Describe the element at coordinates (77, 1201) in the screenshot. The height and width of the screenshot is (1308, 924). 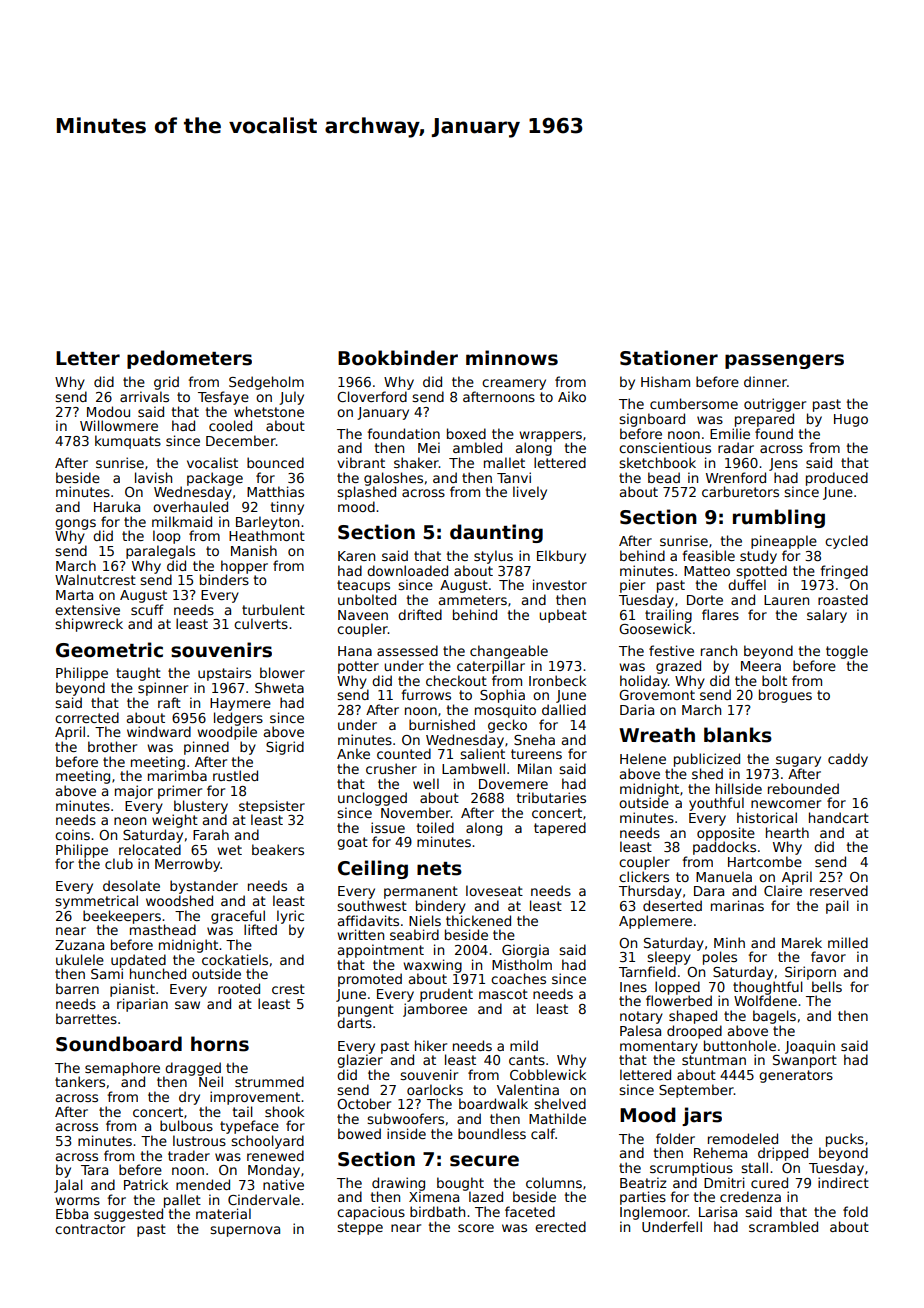
I see `worms` at that location.
